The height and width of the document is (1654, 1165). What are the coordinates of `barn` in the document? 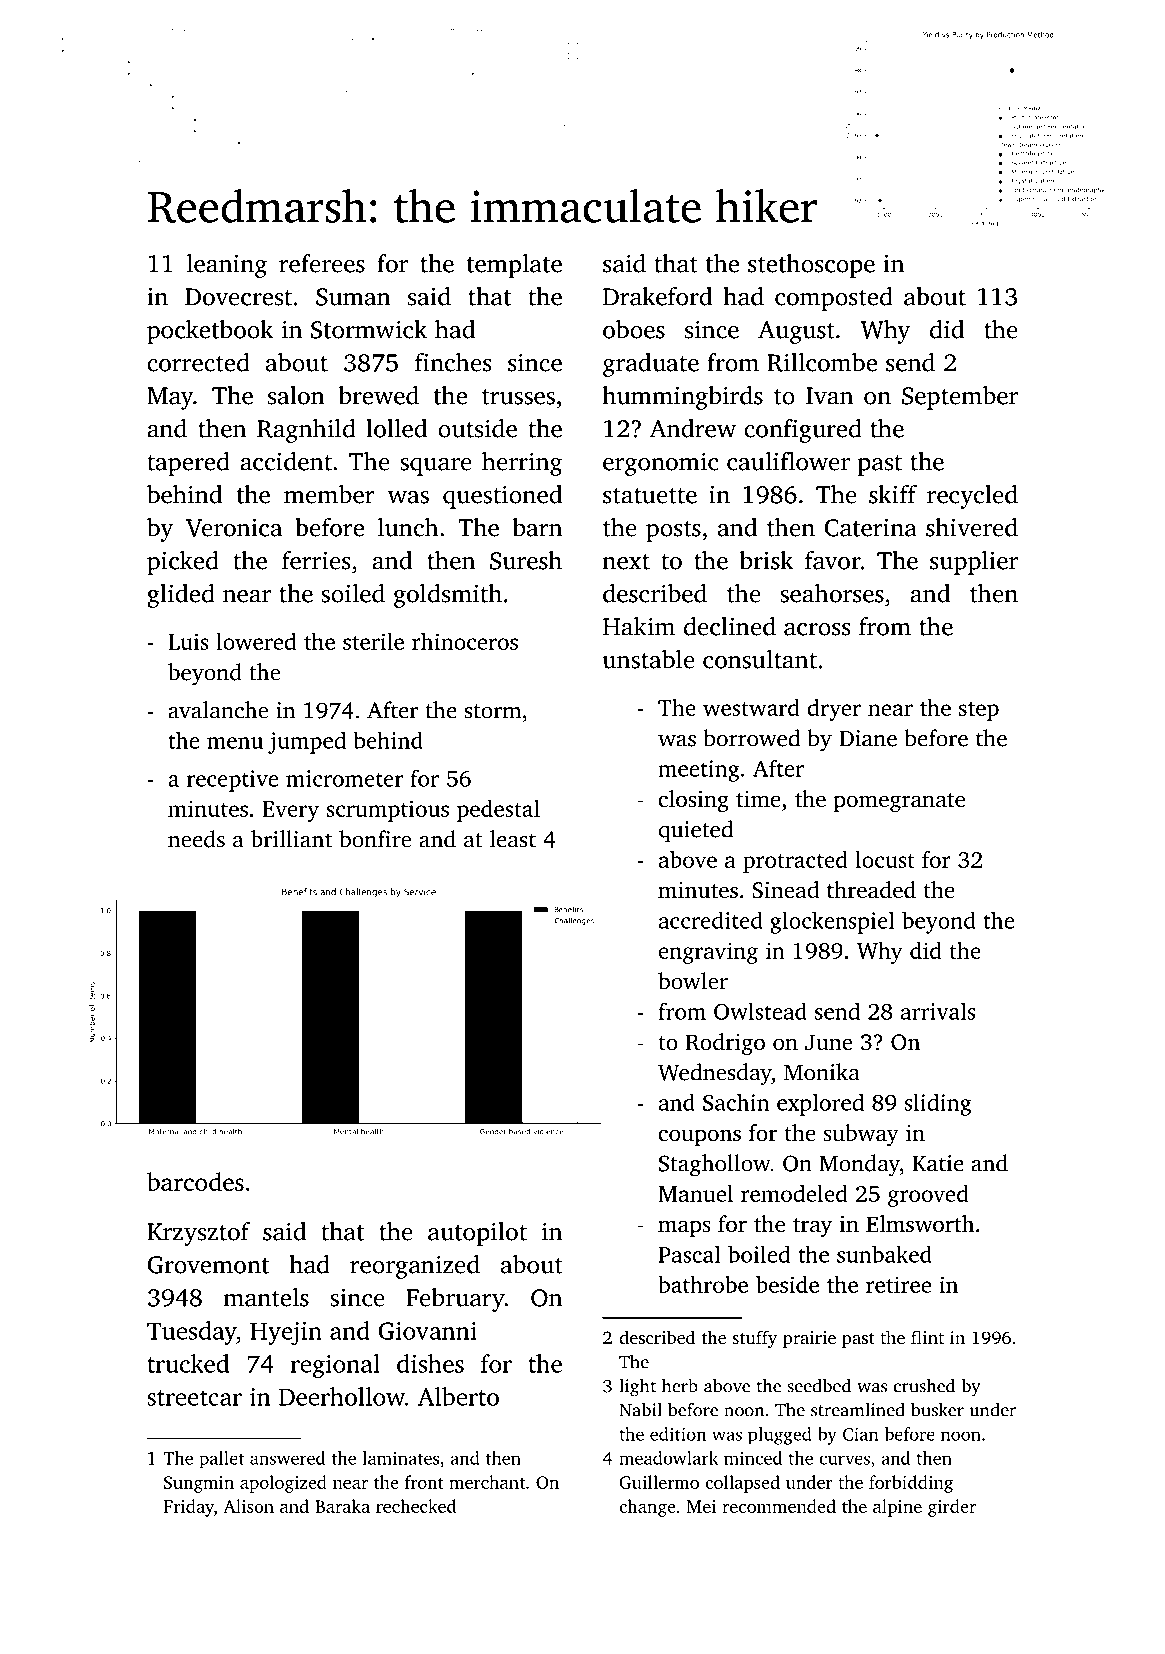 It's located at (537, 527).
